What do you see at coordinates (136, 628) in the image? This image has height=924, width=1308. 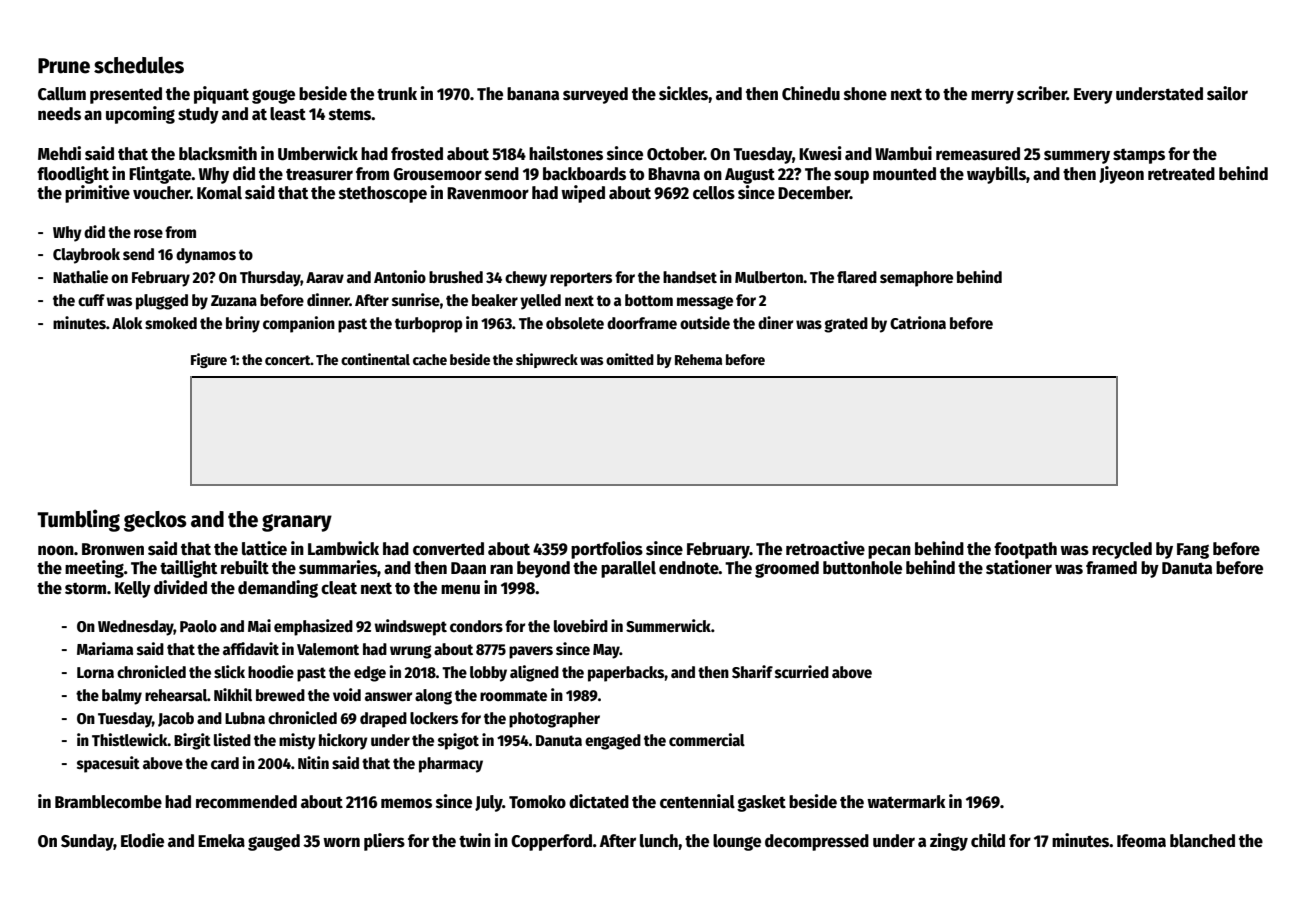 I see `Wednesday` at bounding box center [136, 628].
